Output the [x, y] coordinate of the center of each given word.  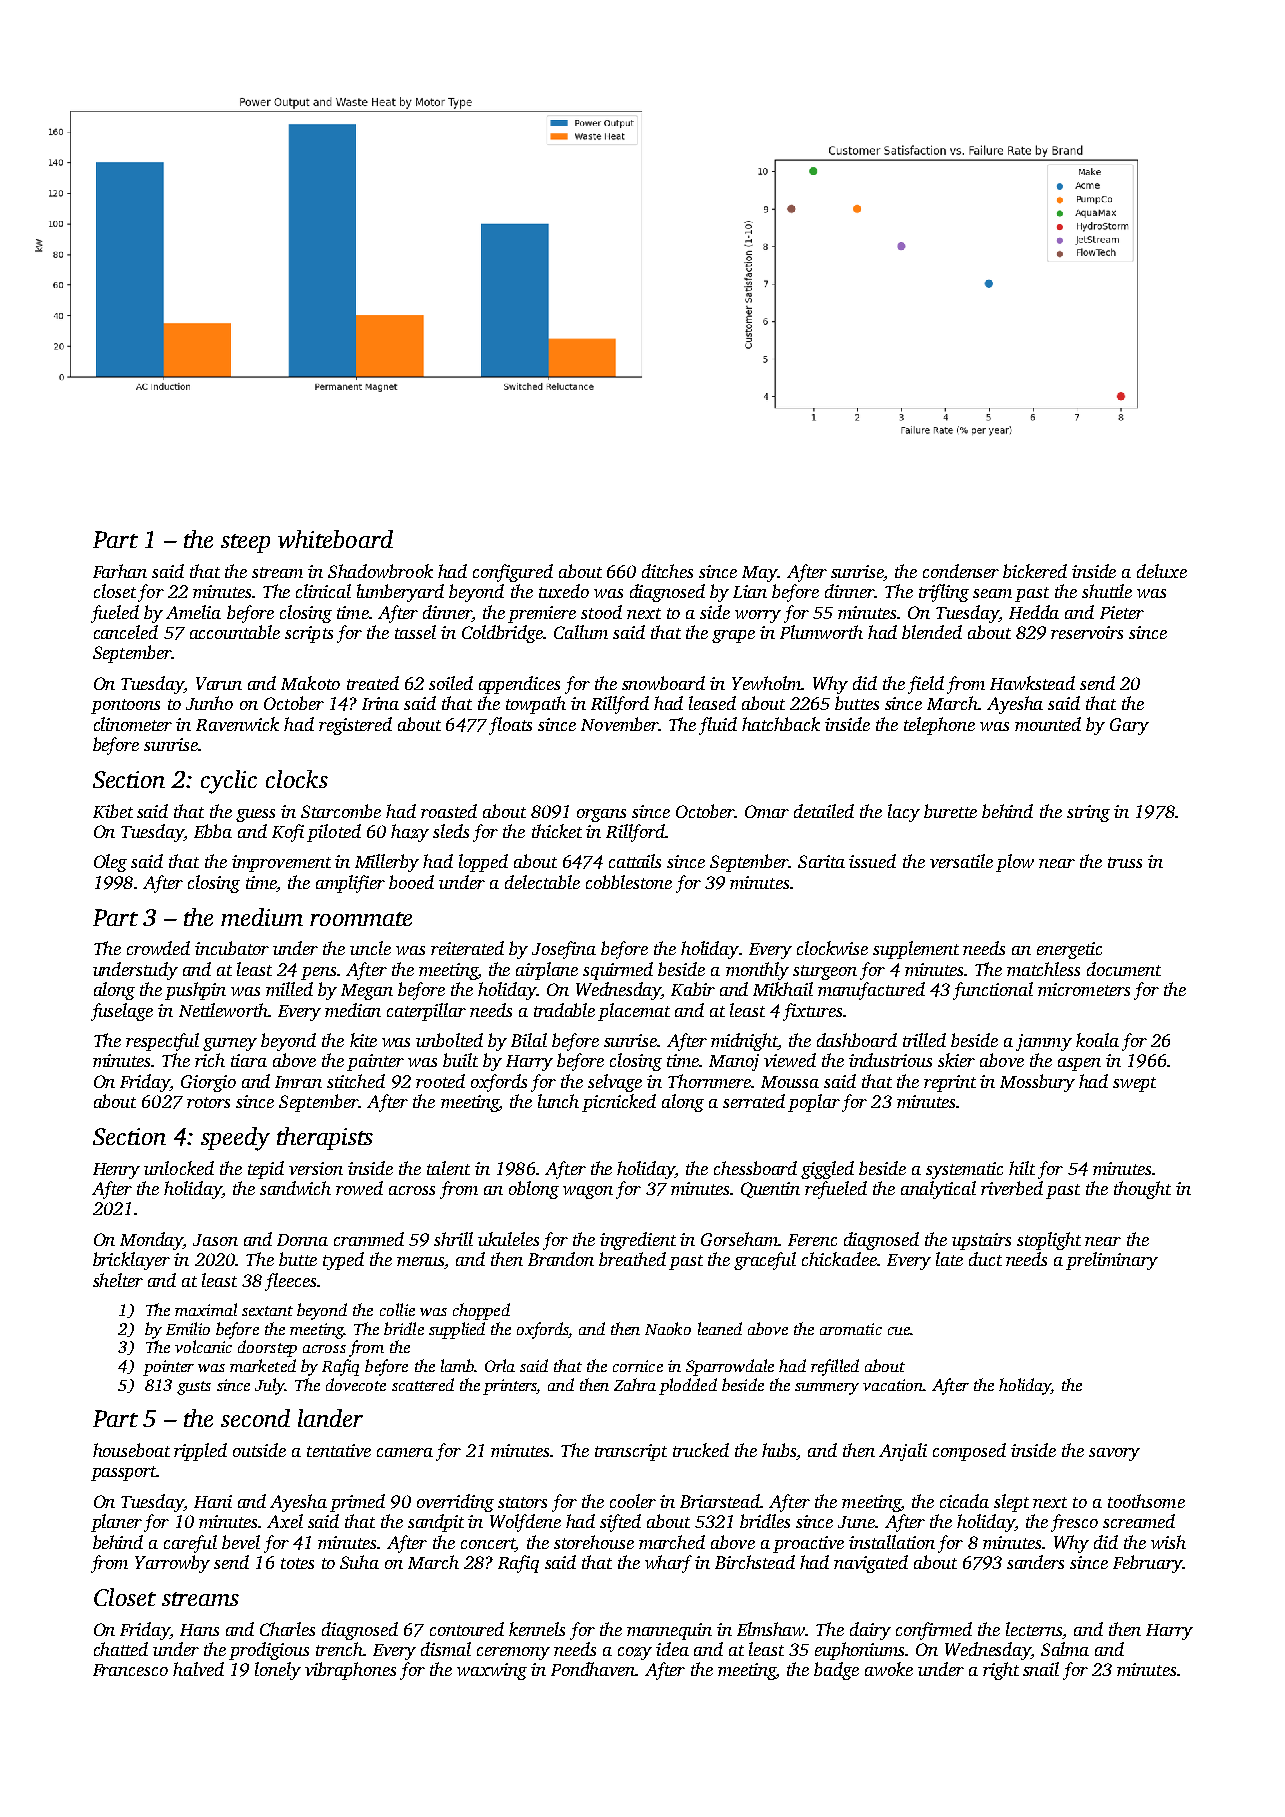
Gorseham [739, 1239]
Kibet [113, 811]
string [1088, 813]
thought [1142, 1190]
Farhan [120, 571]
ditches [667, 571]
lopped [483, 863]
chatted [121, 1649]
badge [836, 1671]
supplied [457, 1330]
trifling [944, 593]
